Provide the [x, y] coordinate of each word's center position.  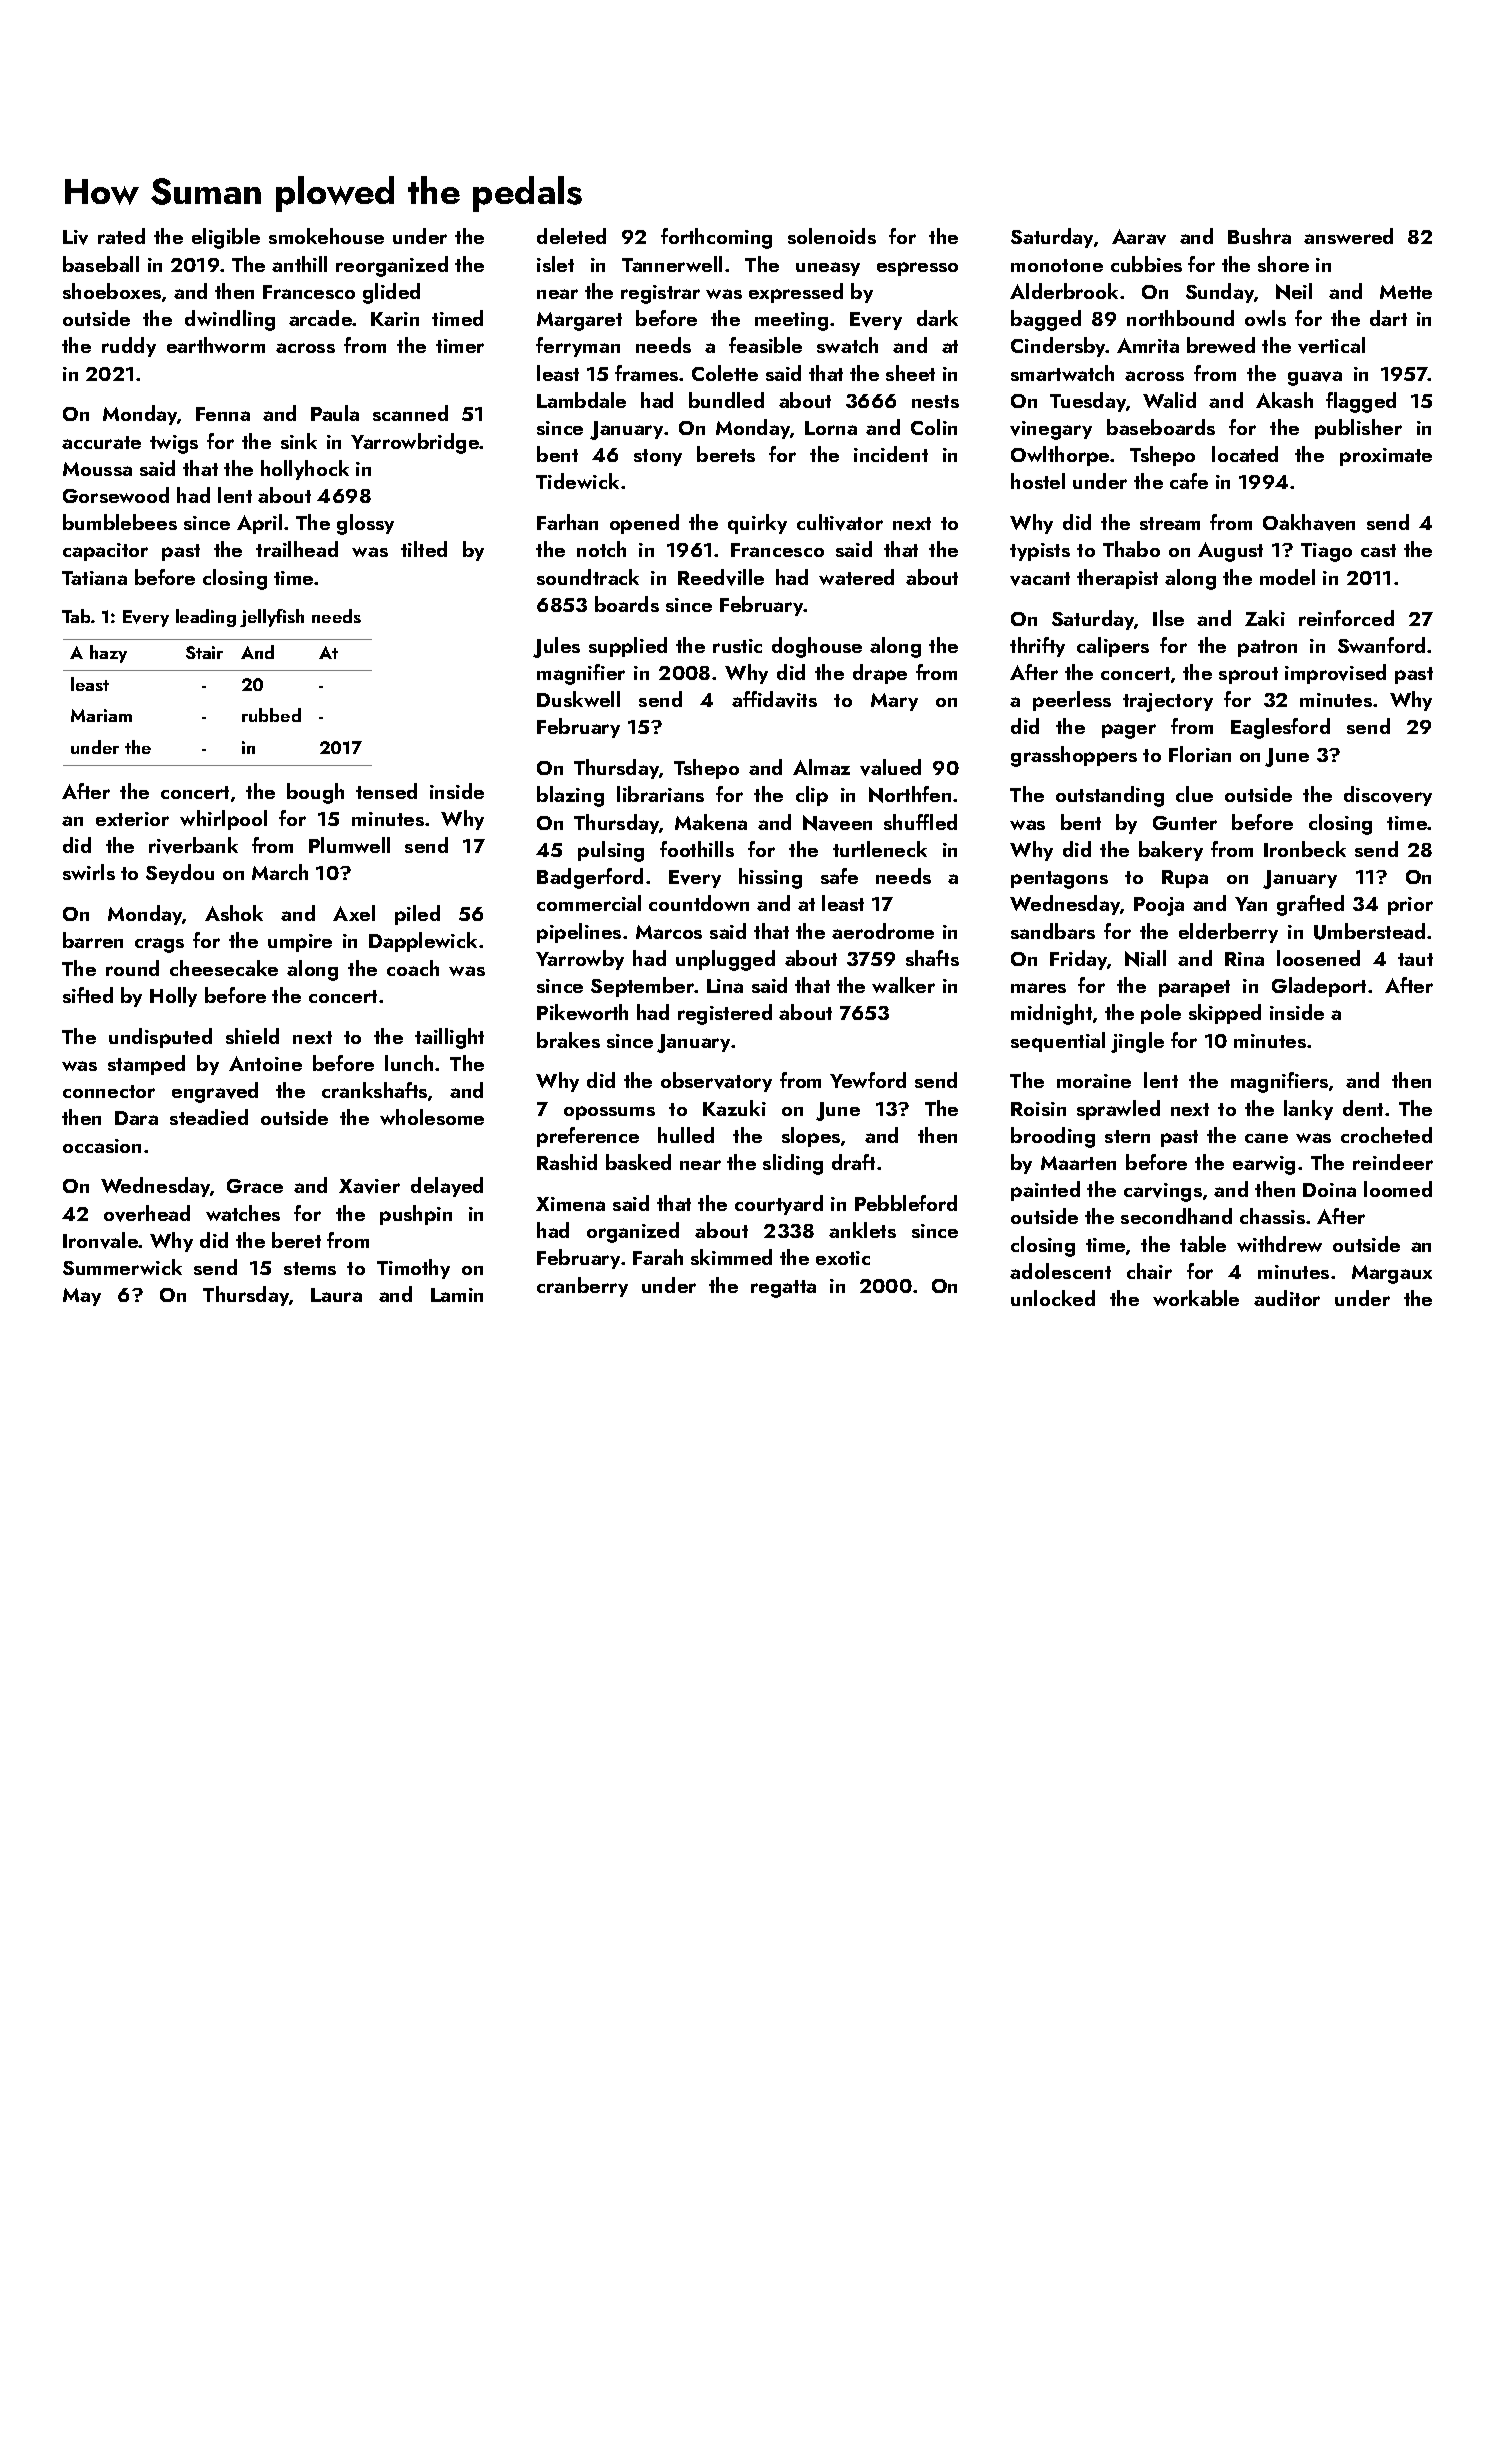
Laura [336, 1295]
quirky [757, 524]
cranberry [582, 1287]
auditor [1287, 1298]
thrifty [1037, 647]
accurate [101, 442]
